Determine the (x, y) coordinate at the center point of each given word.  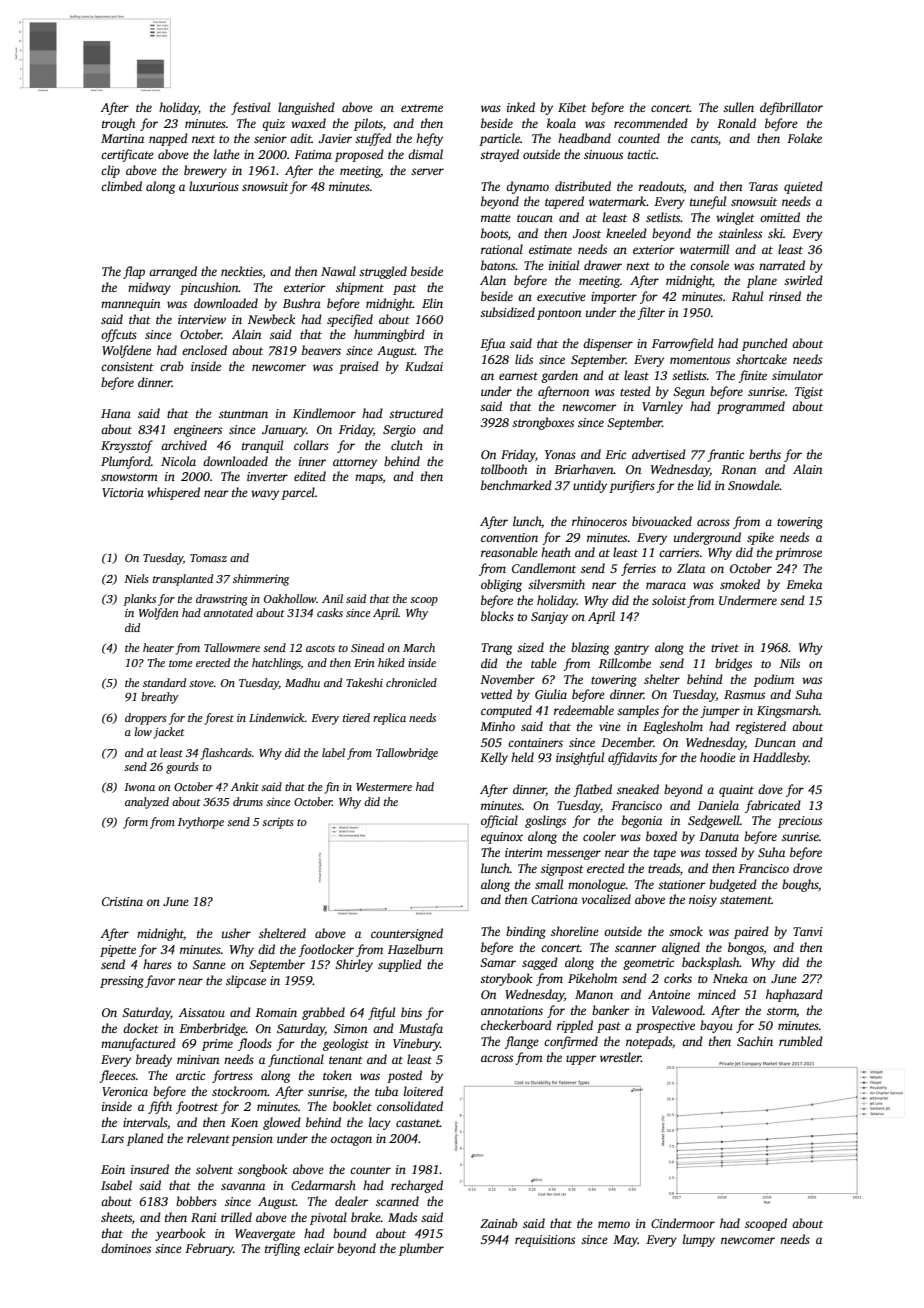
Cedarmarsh (323, 1185)
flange (521, 1042)
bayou (716, 1026)
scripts (278, 823)
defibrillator (791, 108)
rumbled (801, 1041)
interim (524, 852)
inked (521, 107)
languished (306, 108)
